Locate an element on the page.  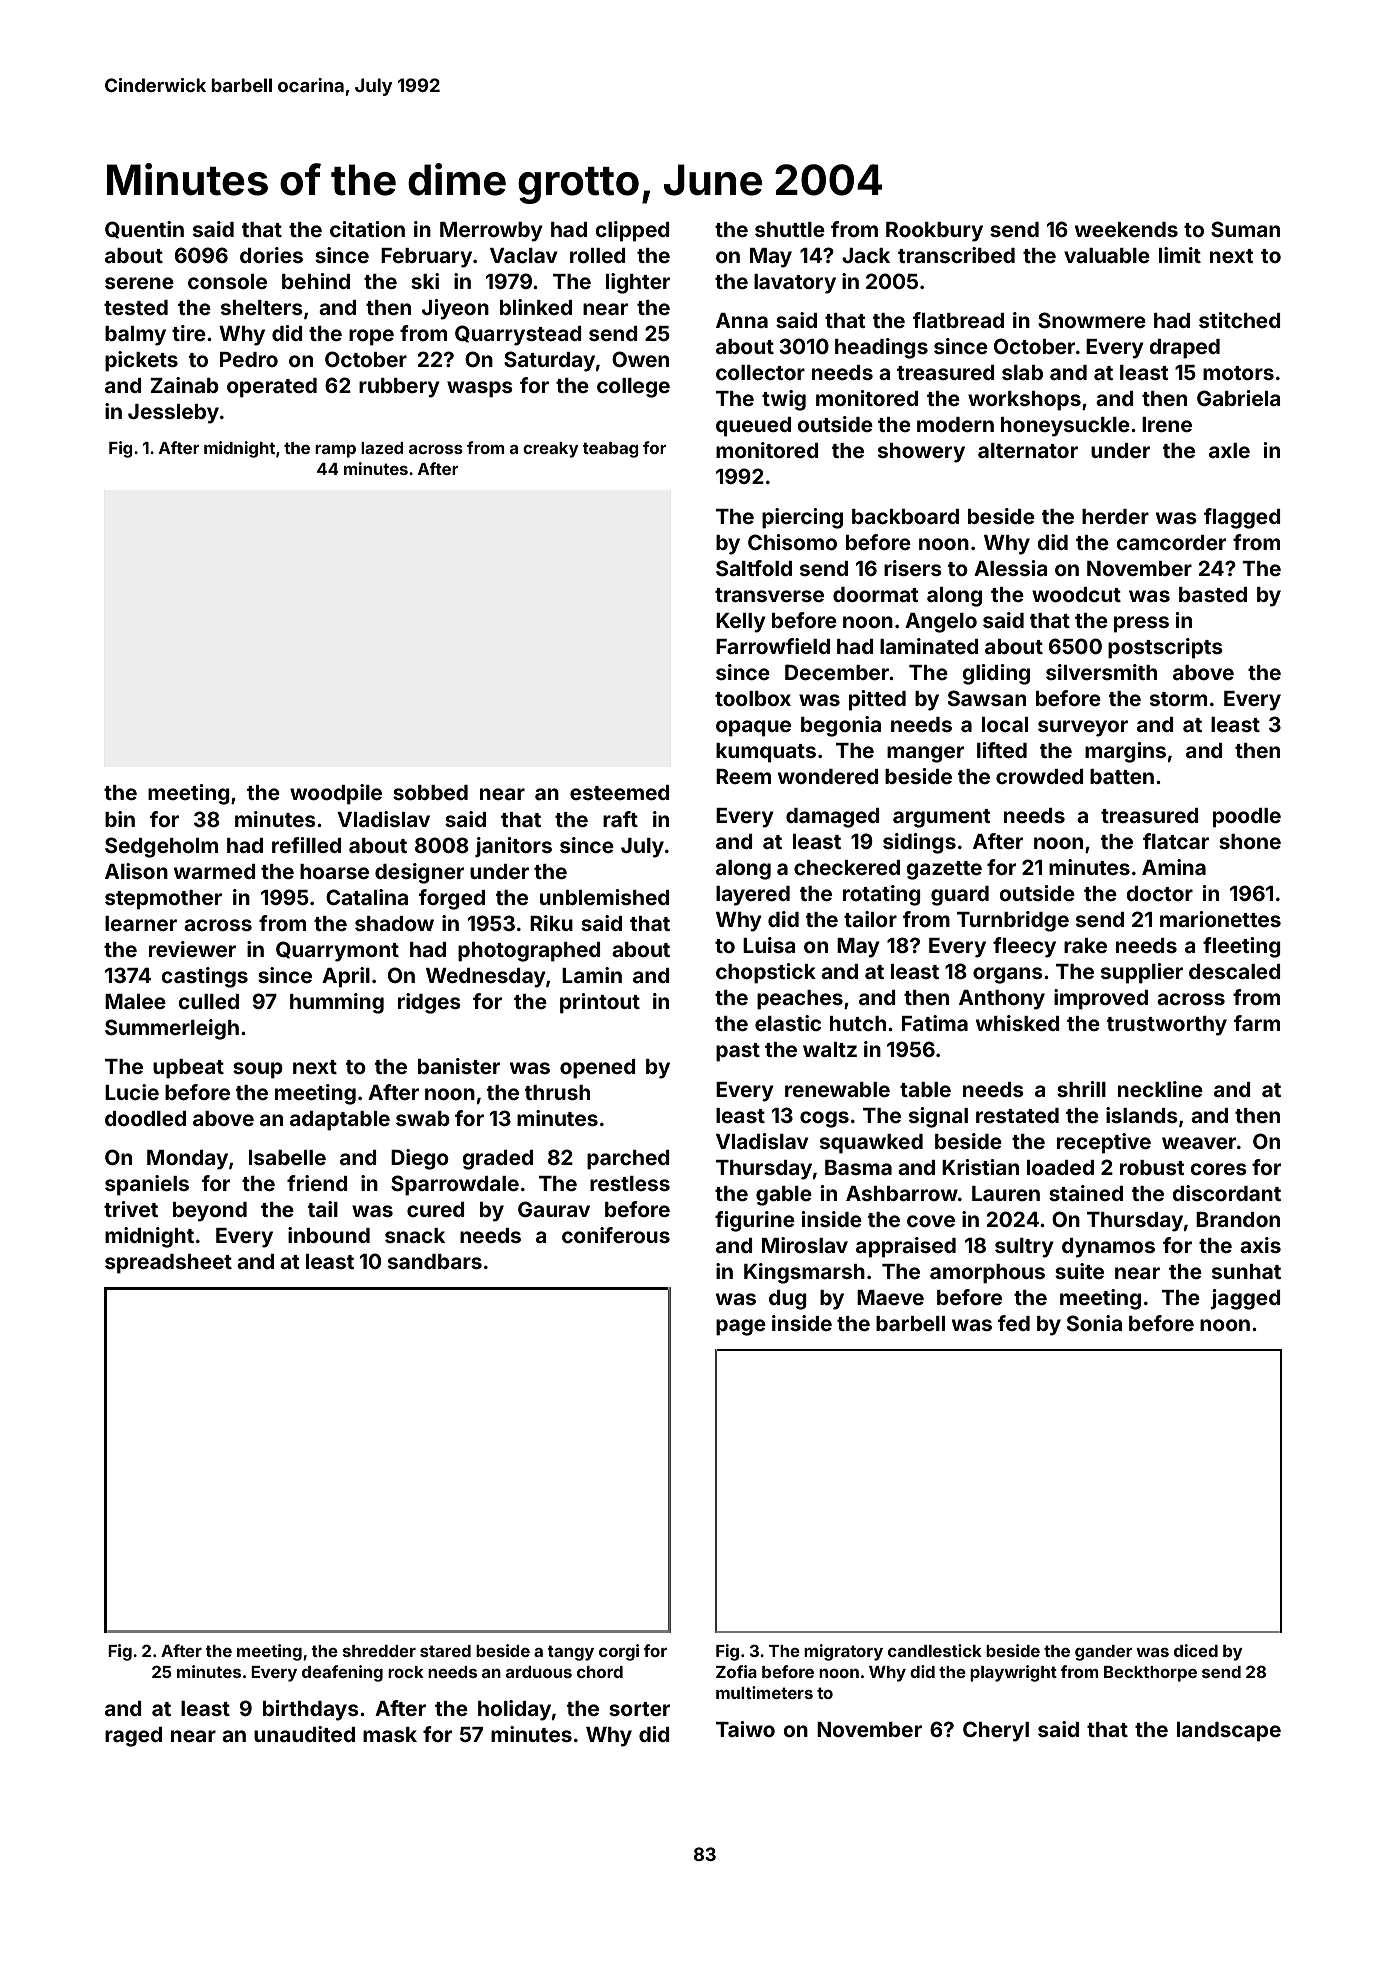
axle is located at coordinates (1229, 450).
